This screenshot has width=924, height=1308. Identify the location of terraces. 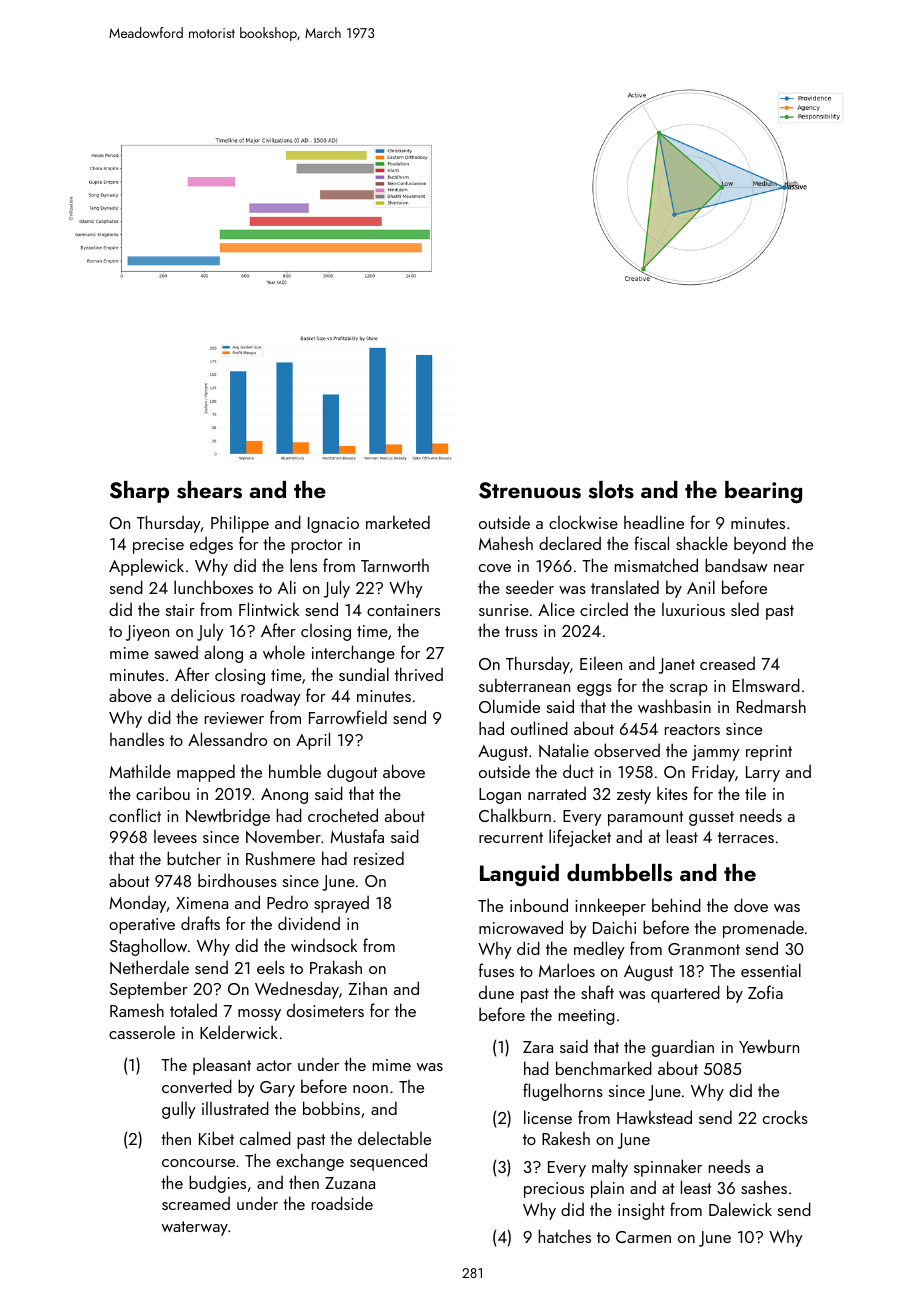
(746, 837).
